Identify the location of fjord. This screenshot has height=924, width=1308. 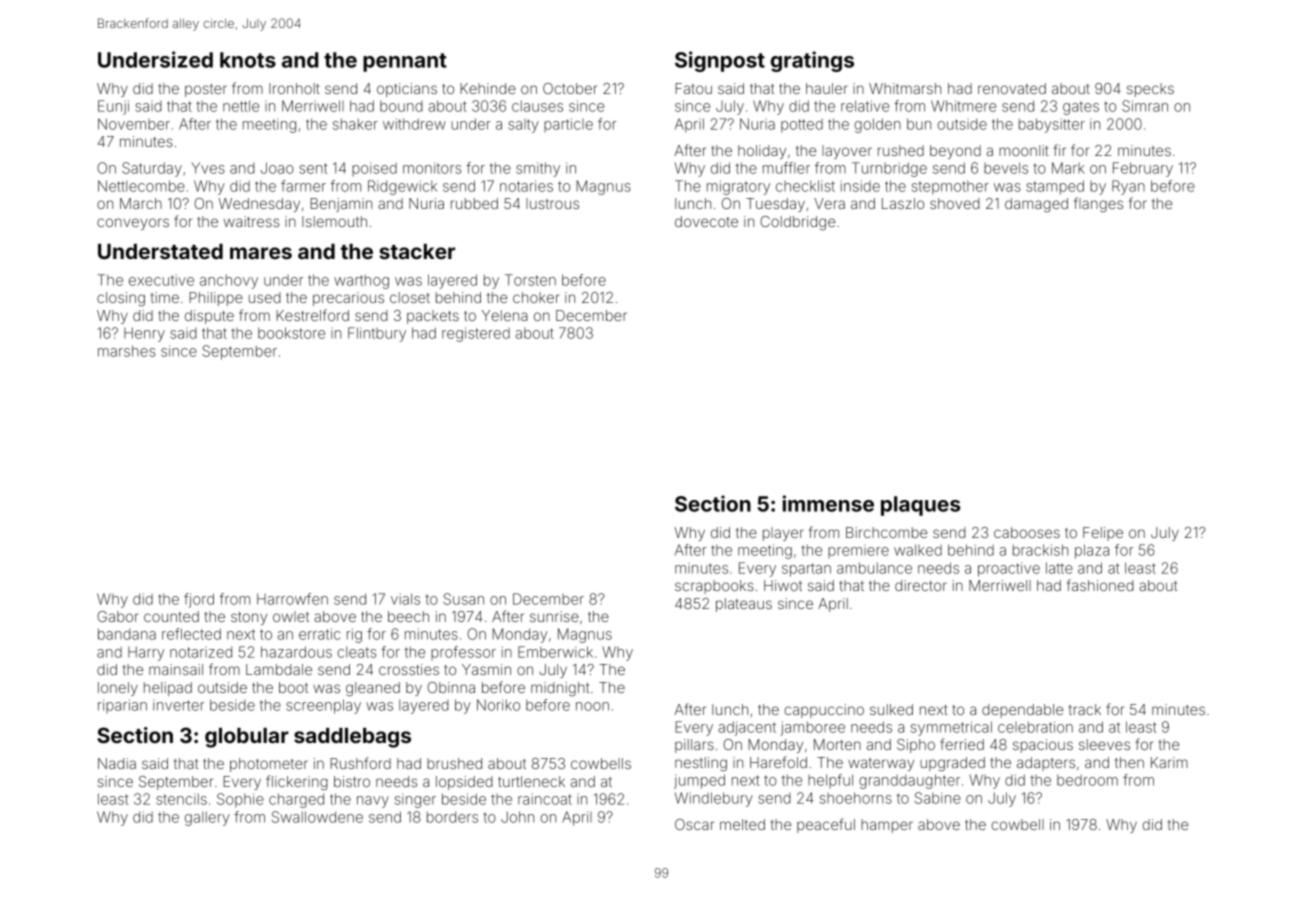
(199, 600).
